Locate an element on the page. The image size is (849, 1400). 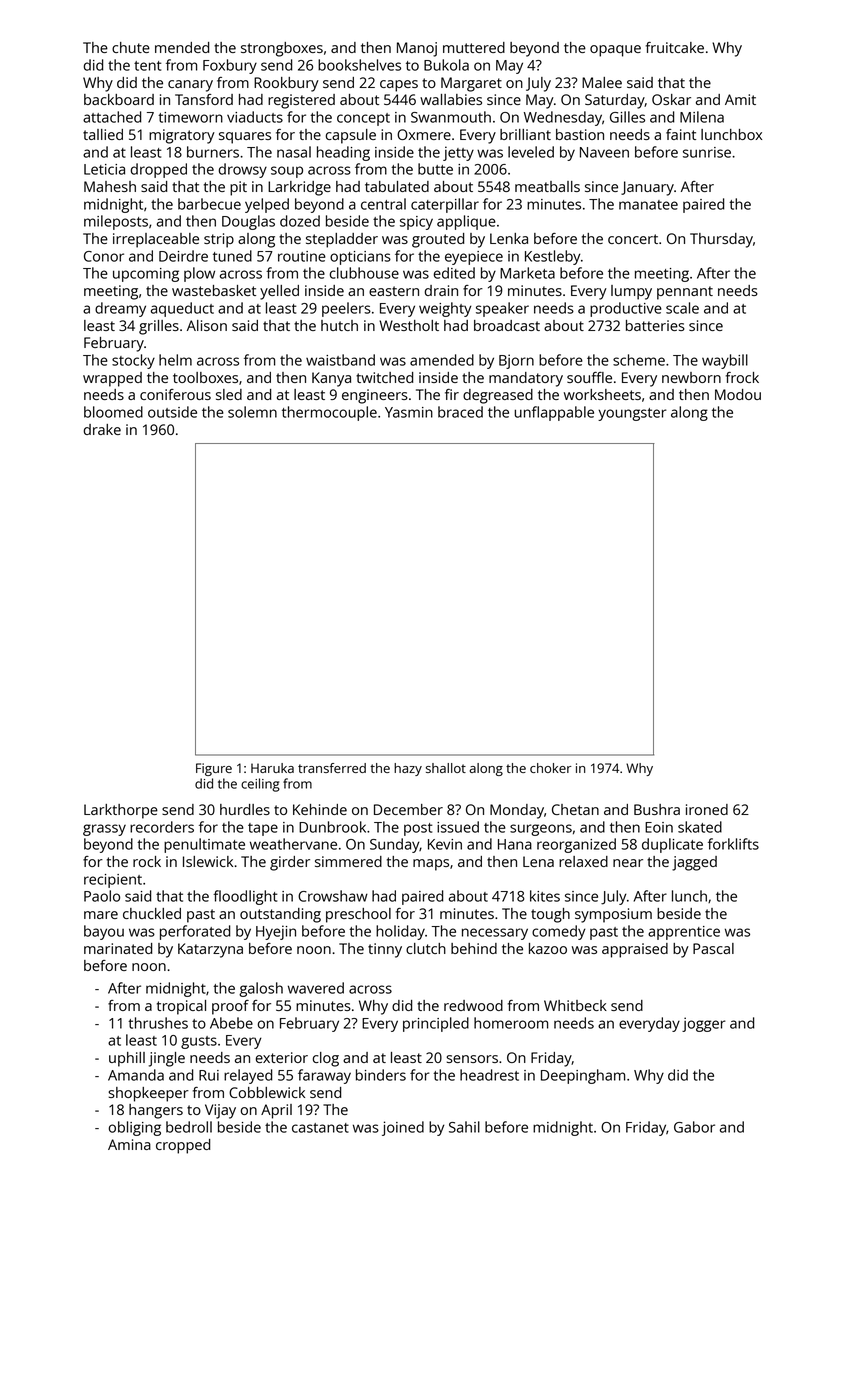
Bushra is located at coordinates (657, 809).
